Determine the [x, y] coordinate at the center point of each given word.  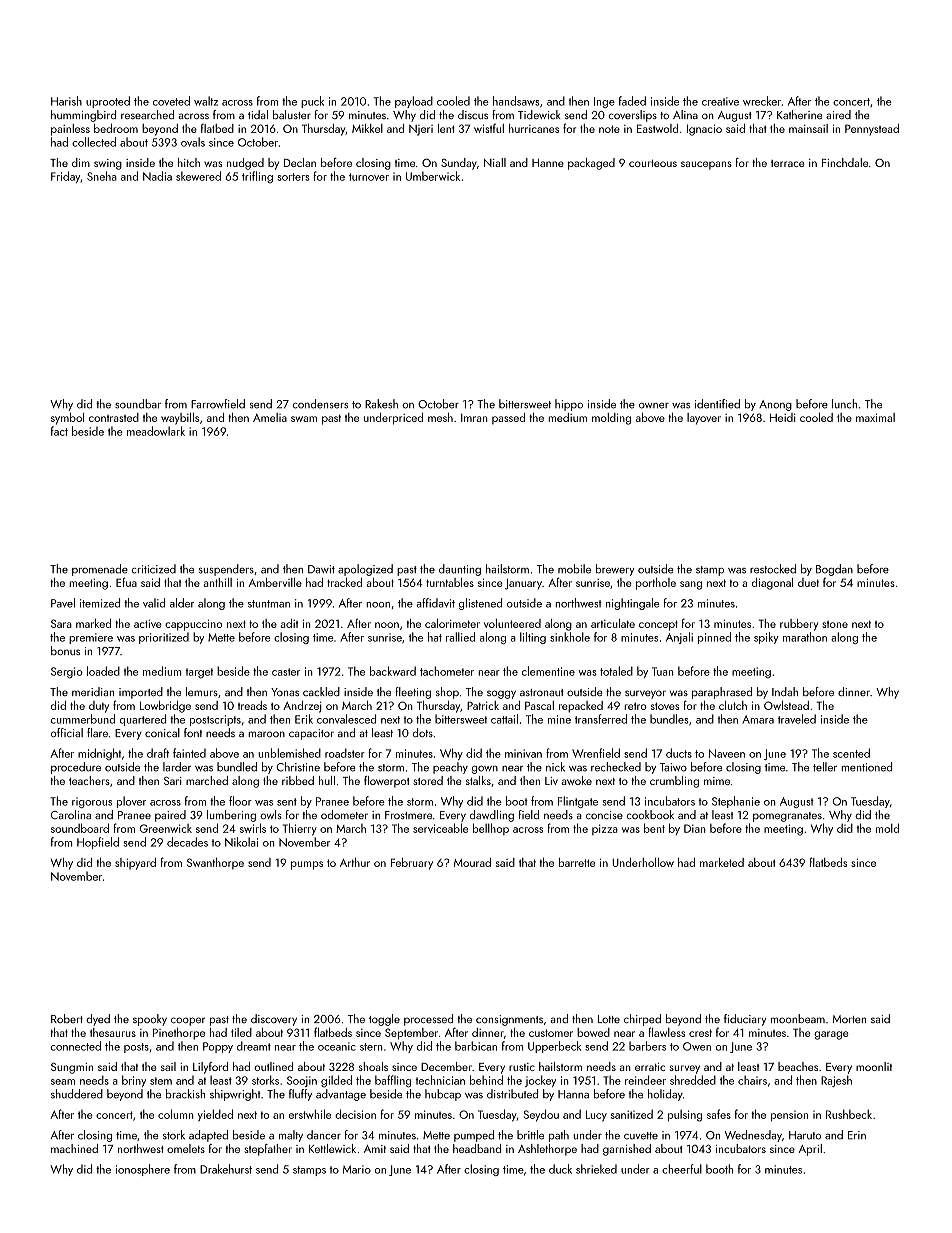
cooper [188, 1021]
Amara [758, 719]
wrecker [762, 101]
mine [559, 719]
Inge [604, 102]
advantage [341, 1095]
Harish [66, 101]
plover [131, 802]
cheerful [682, 1169]
